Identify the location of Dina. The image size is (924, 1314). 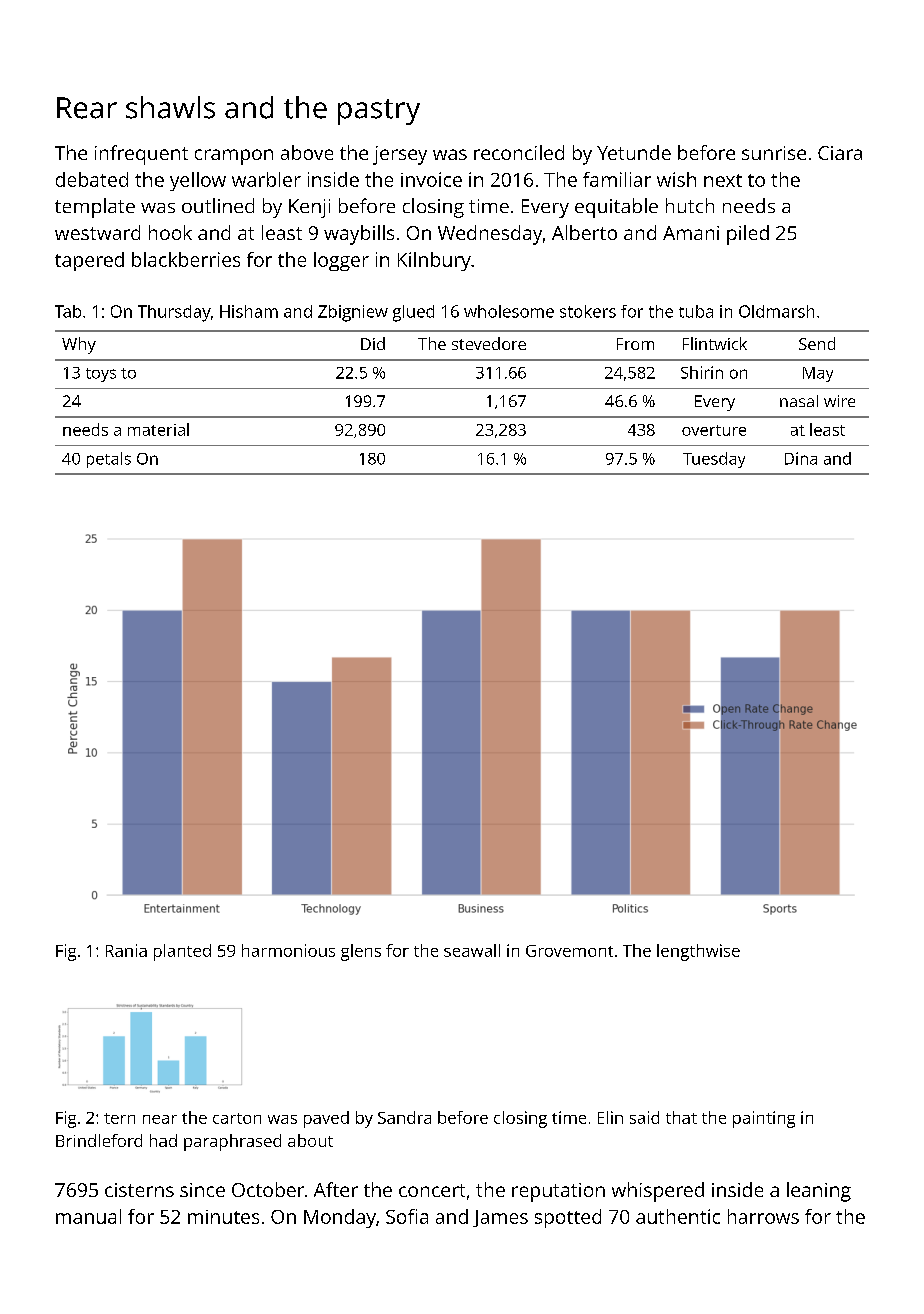
(801, 458).
